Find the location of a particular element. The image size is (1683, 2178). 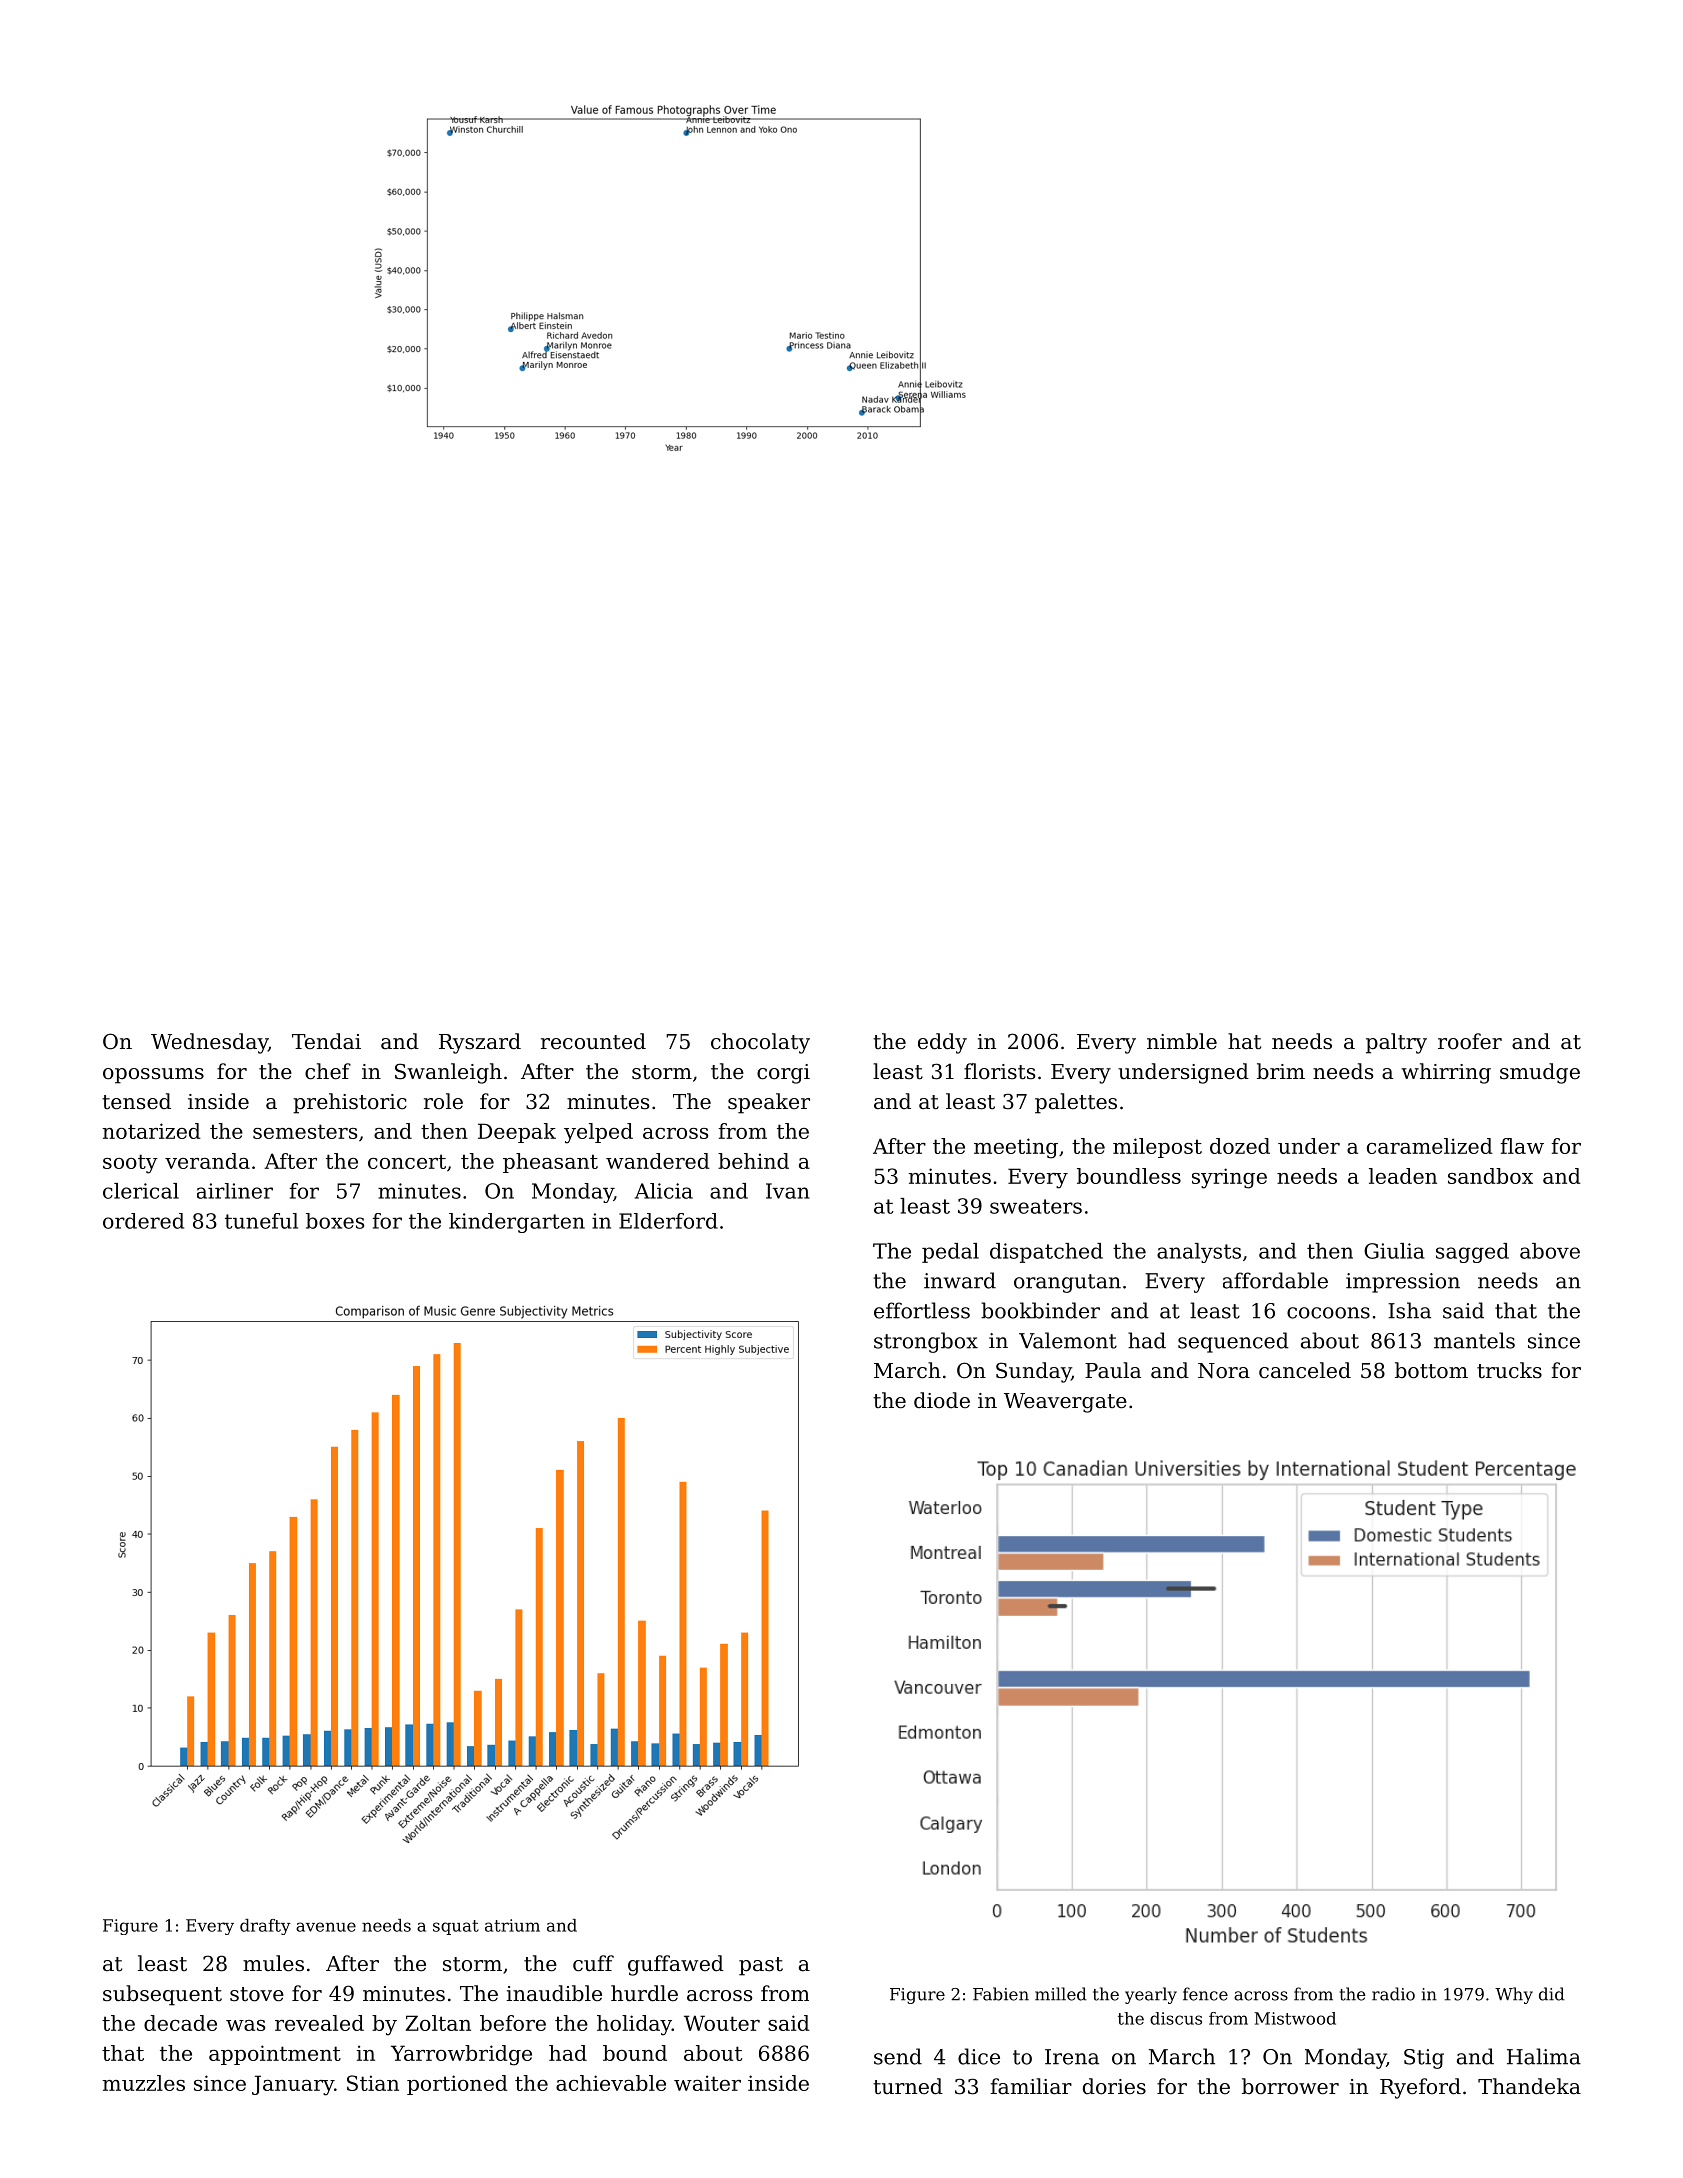

tuneful is located at coordinates (261, 1221).
